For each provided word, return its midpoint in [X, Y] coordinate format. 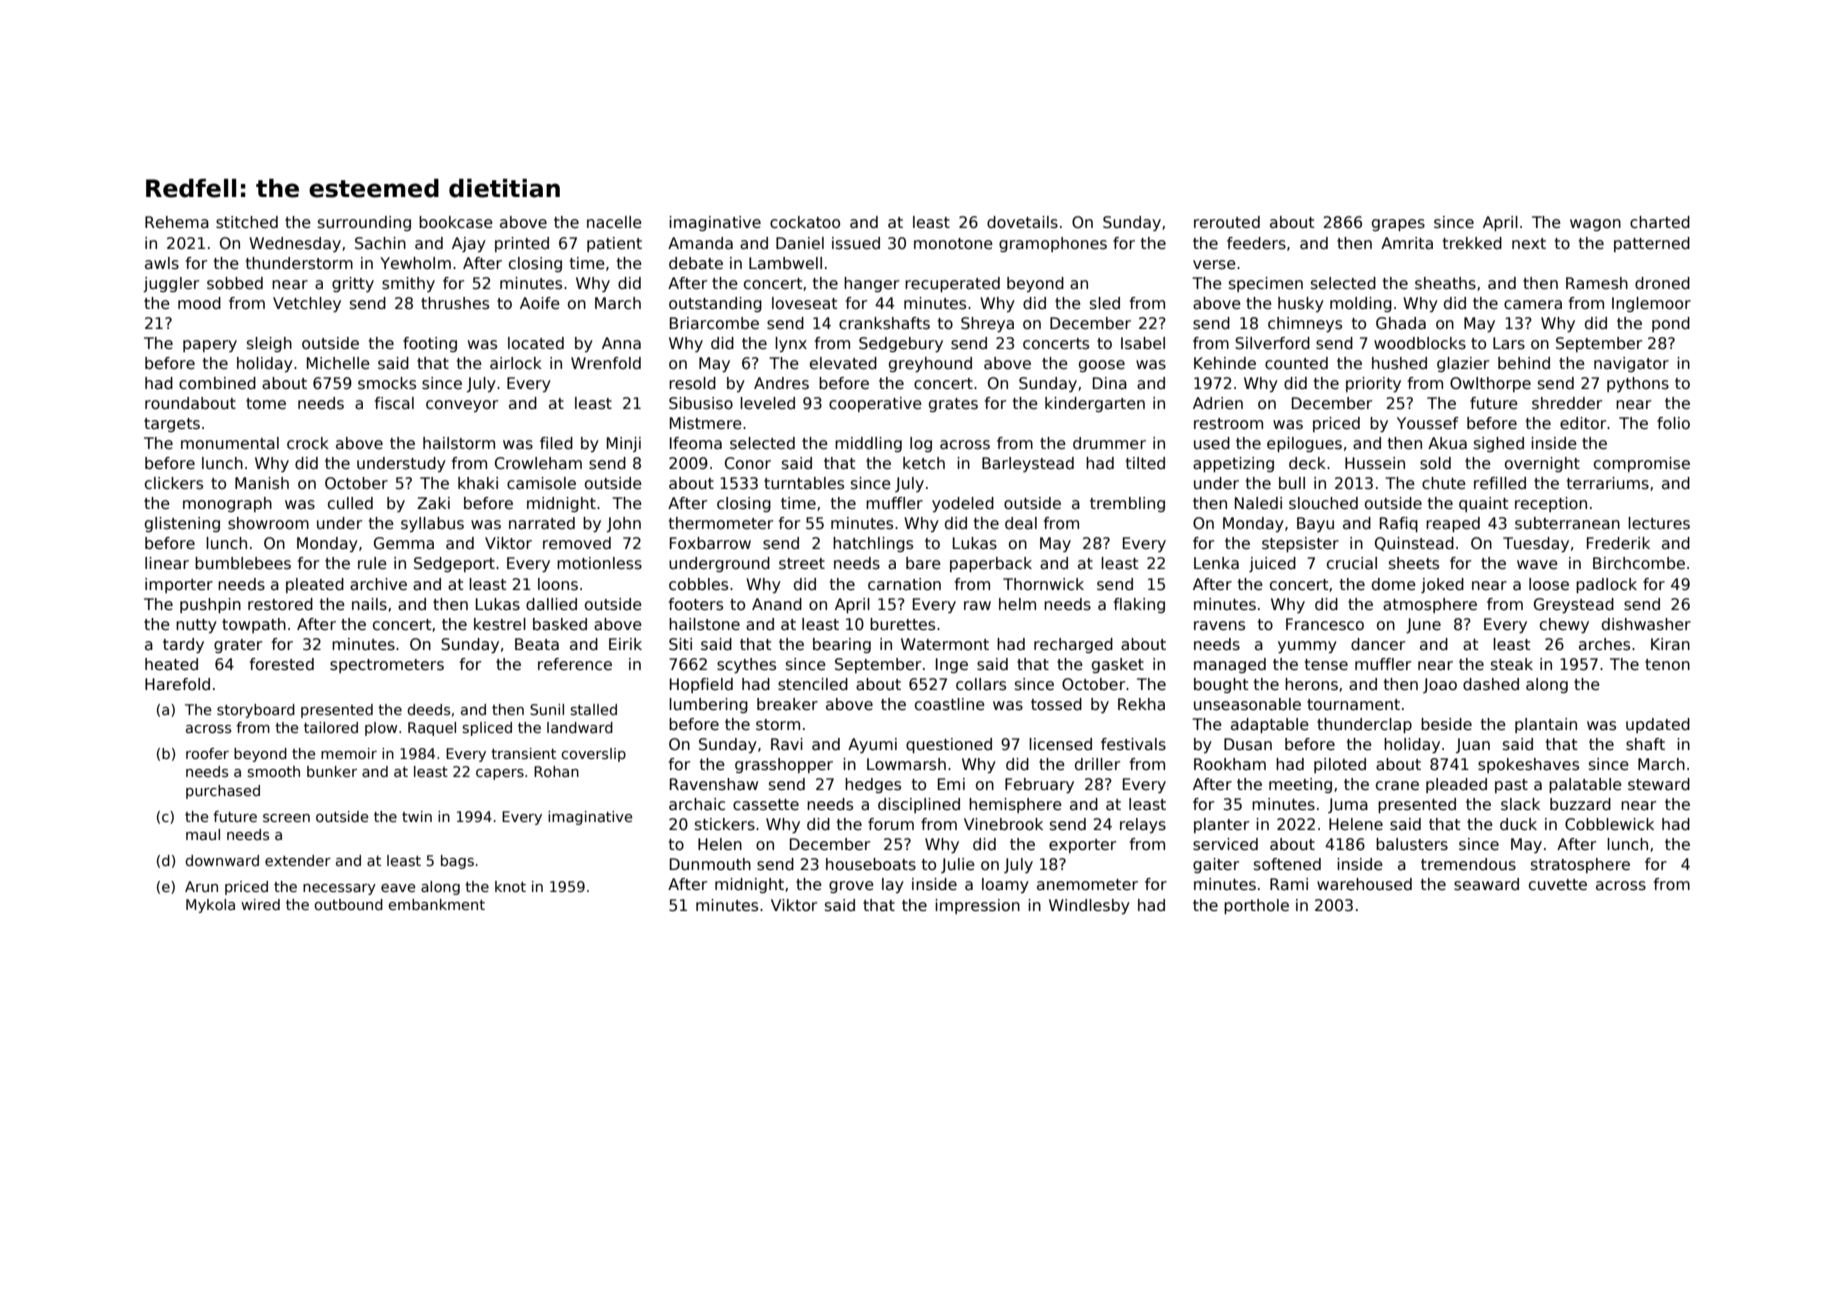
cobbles [698, 584]
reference [575, 664]
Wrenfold [606, 363]
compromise [1642, 464]
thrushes [455, 303]
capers [500, 774]
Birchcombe [1639, 563]
